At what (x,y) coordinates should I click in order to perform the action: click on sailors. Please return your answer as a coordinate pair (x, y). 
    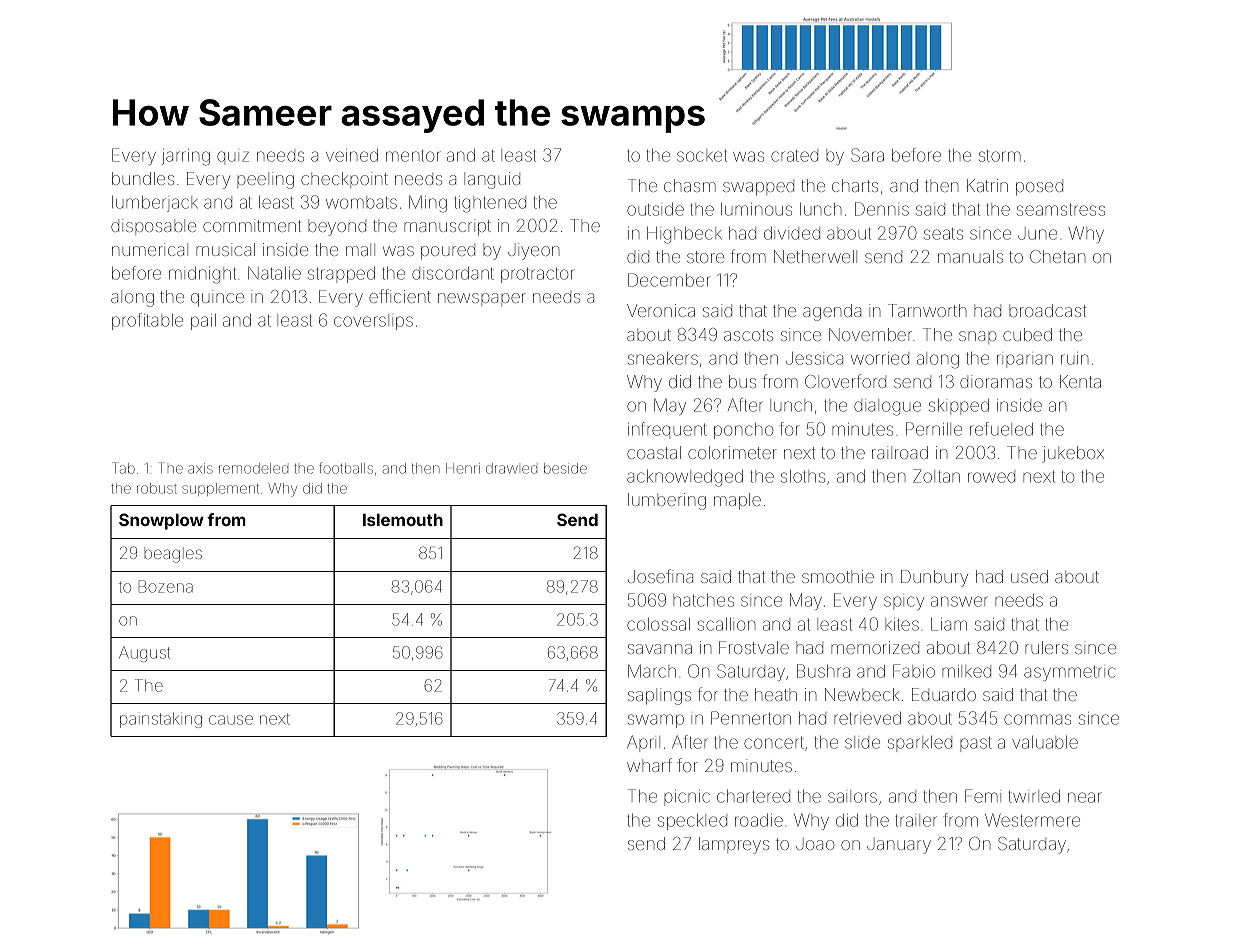
    Looking at the image, I should click on (852, 796).
